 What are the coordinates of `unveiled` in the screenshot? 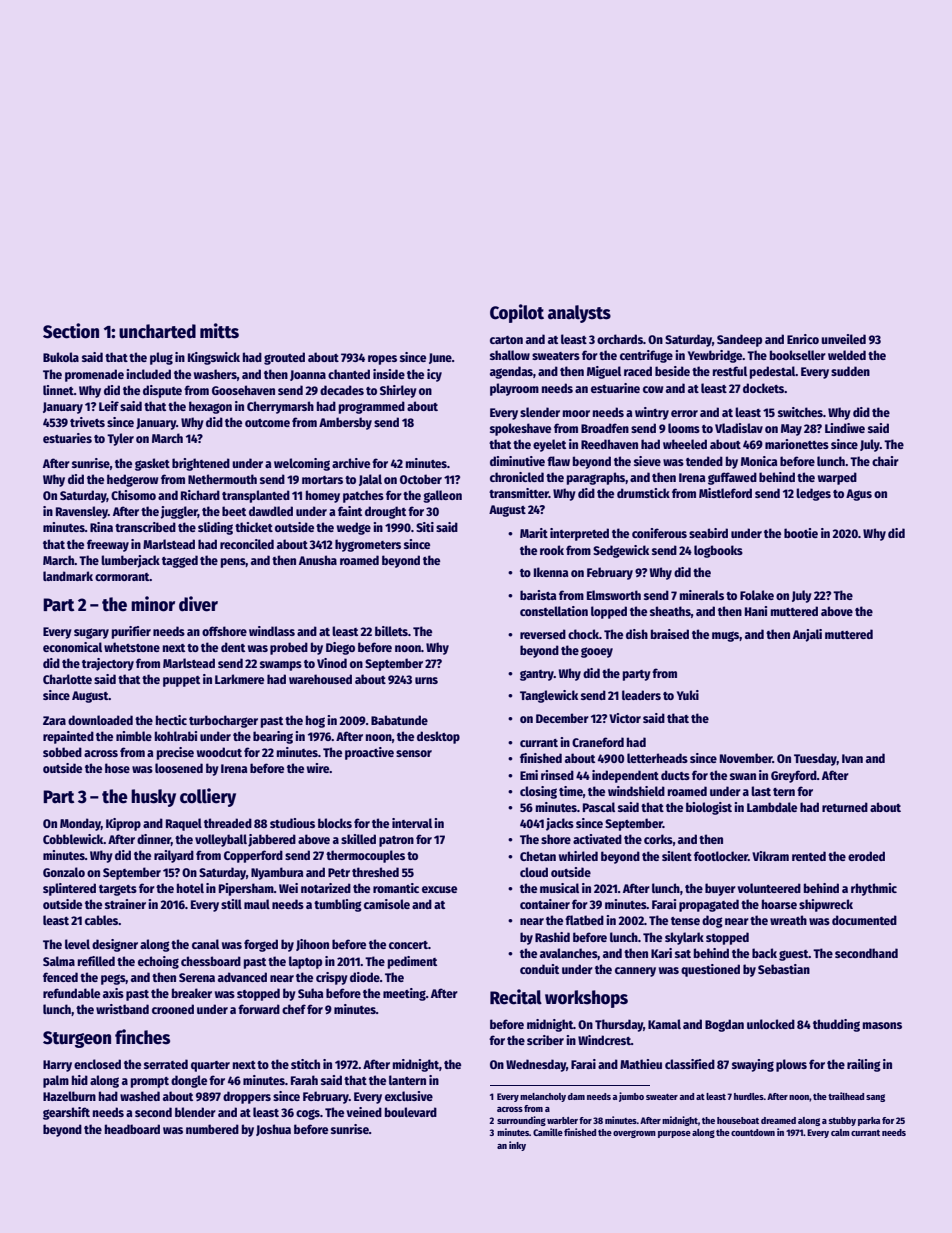 It's located at (843, 339).
